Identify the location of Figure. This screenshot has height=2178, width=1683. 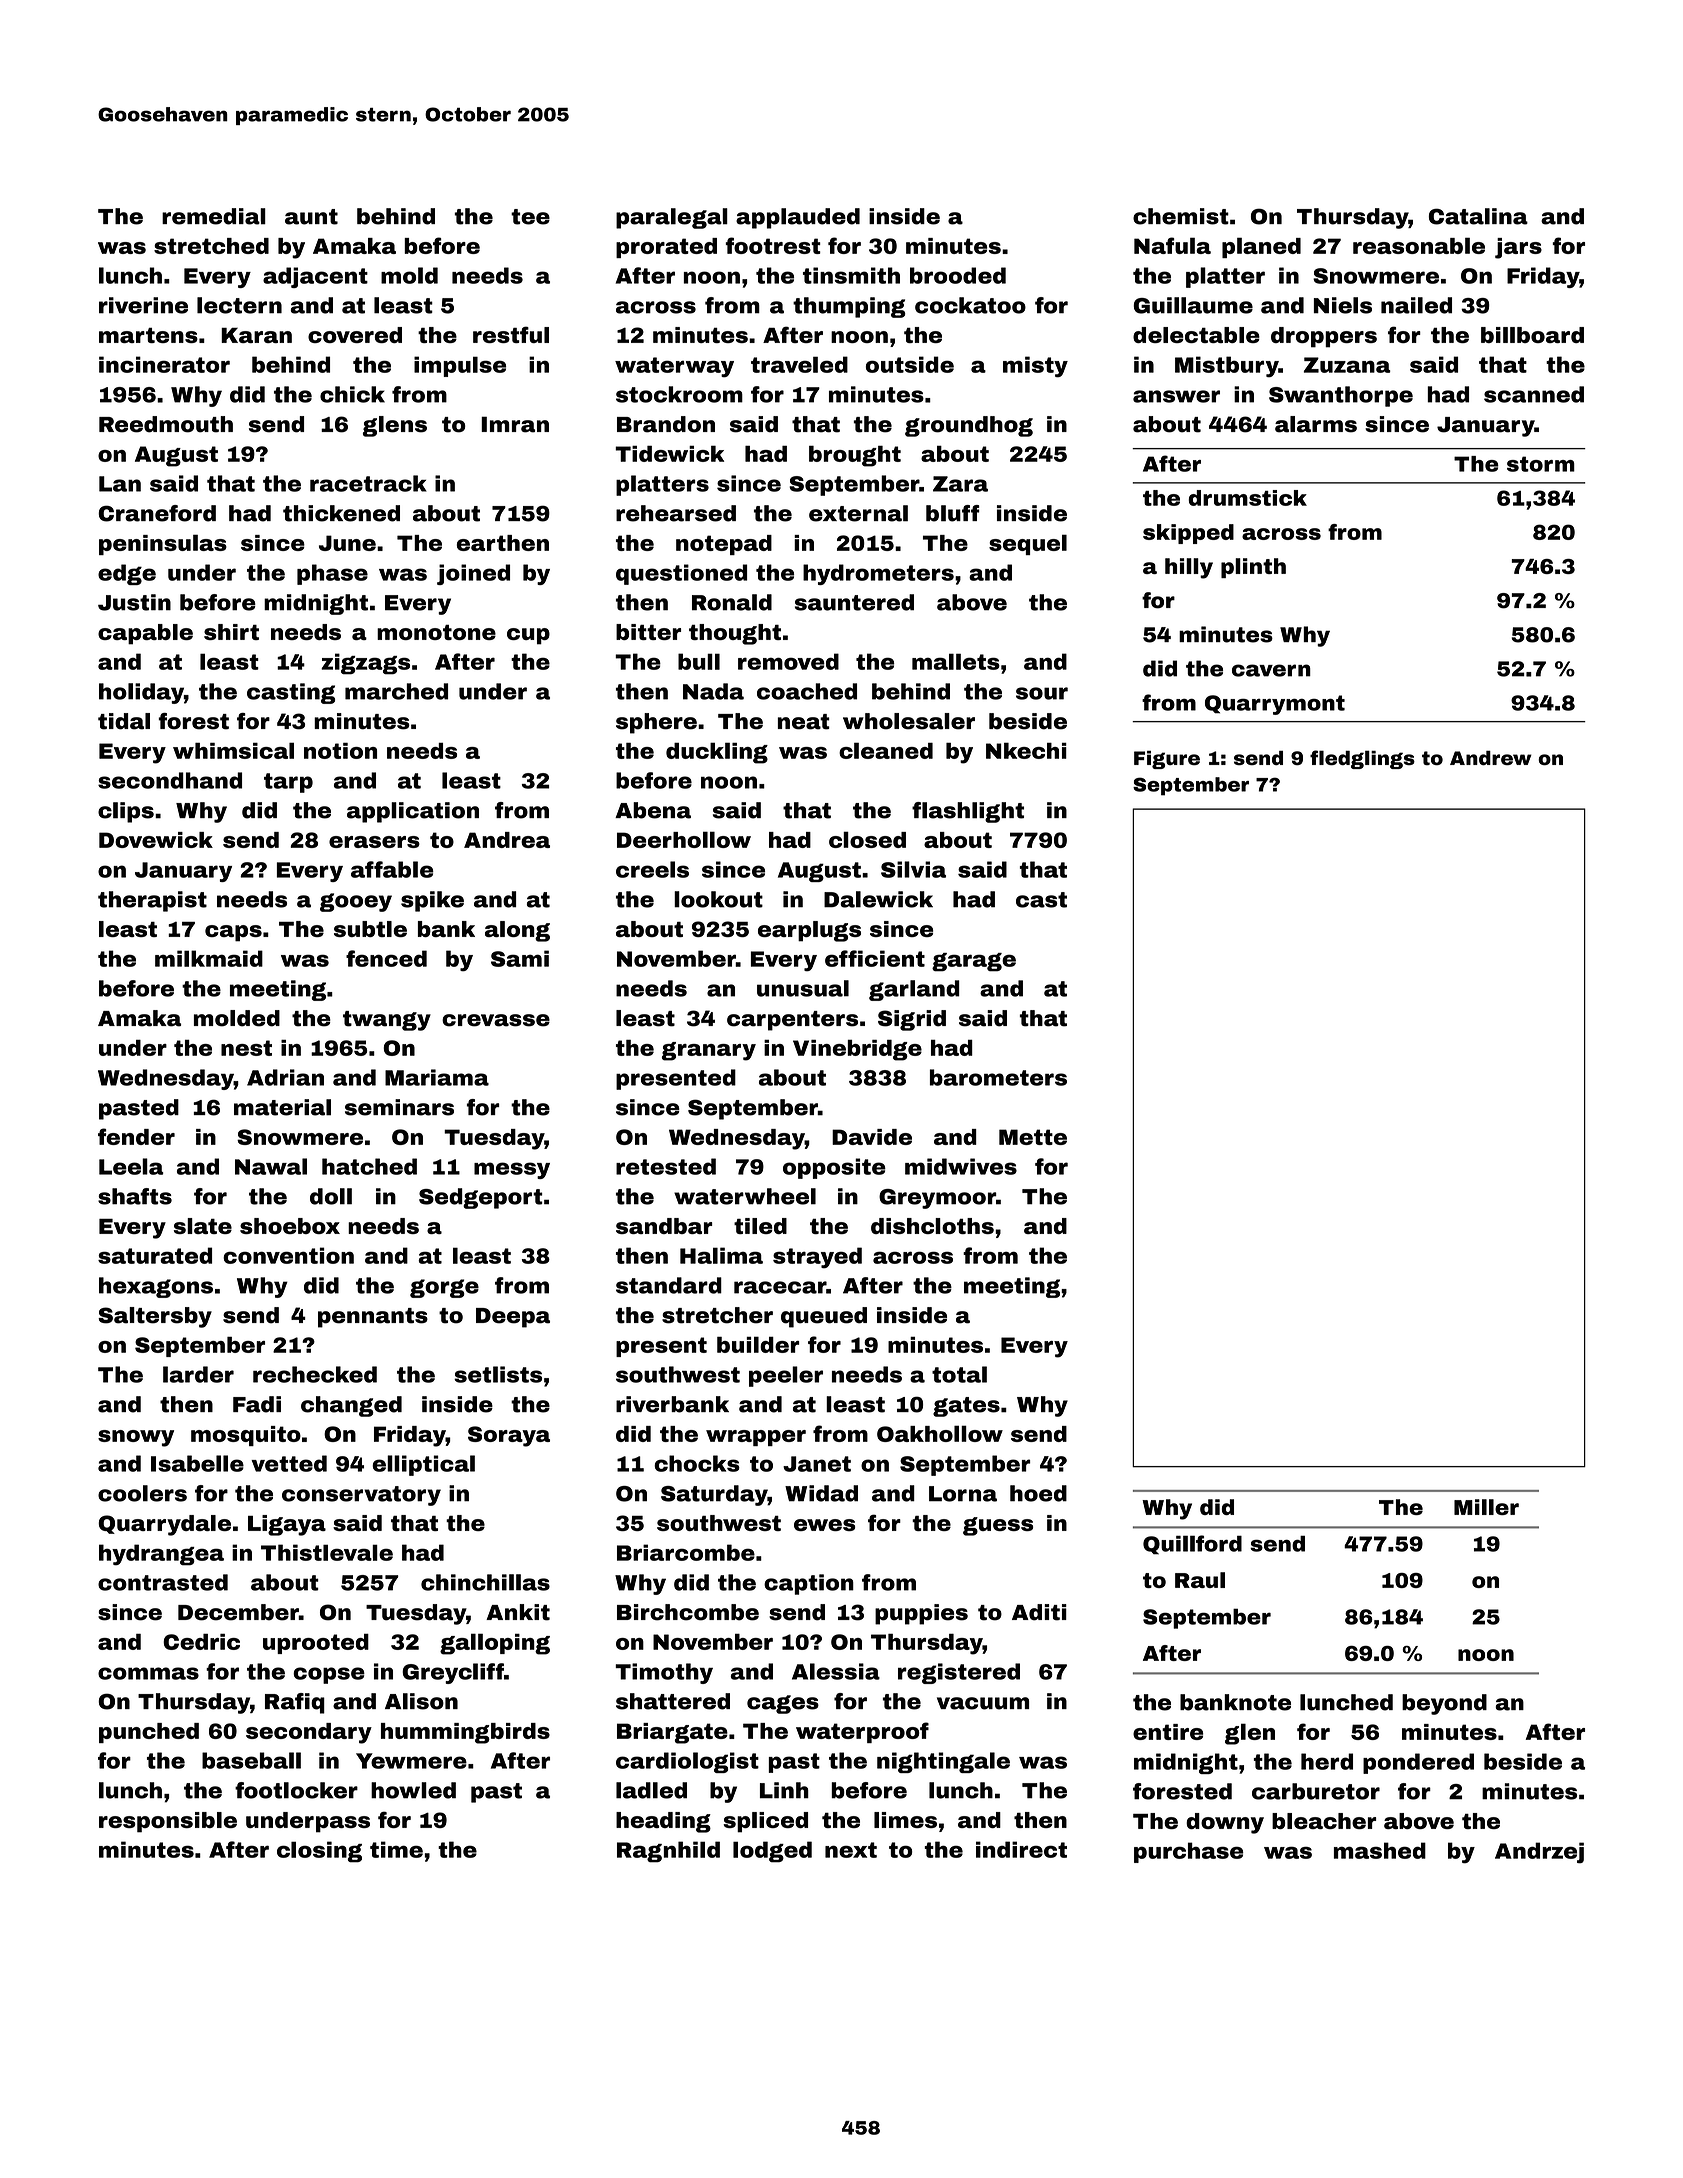
(1167, 760).
